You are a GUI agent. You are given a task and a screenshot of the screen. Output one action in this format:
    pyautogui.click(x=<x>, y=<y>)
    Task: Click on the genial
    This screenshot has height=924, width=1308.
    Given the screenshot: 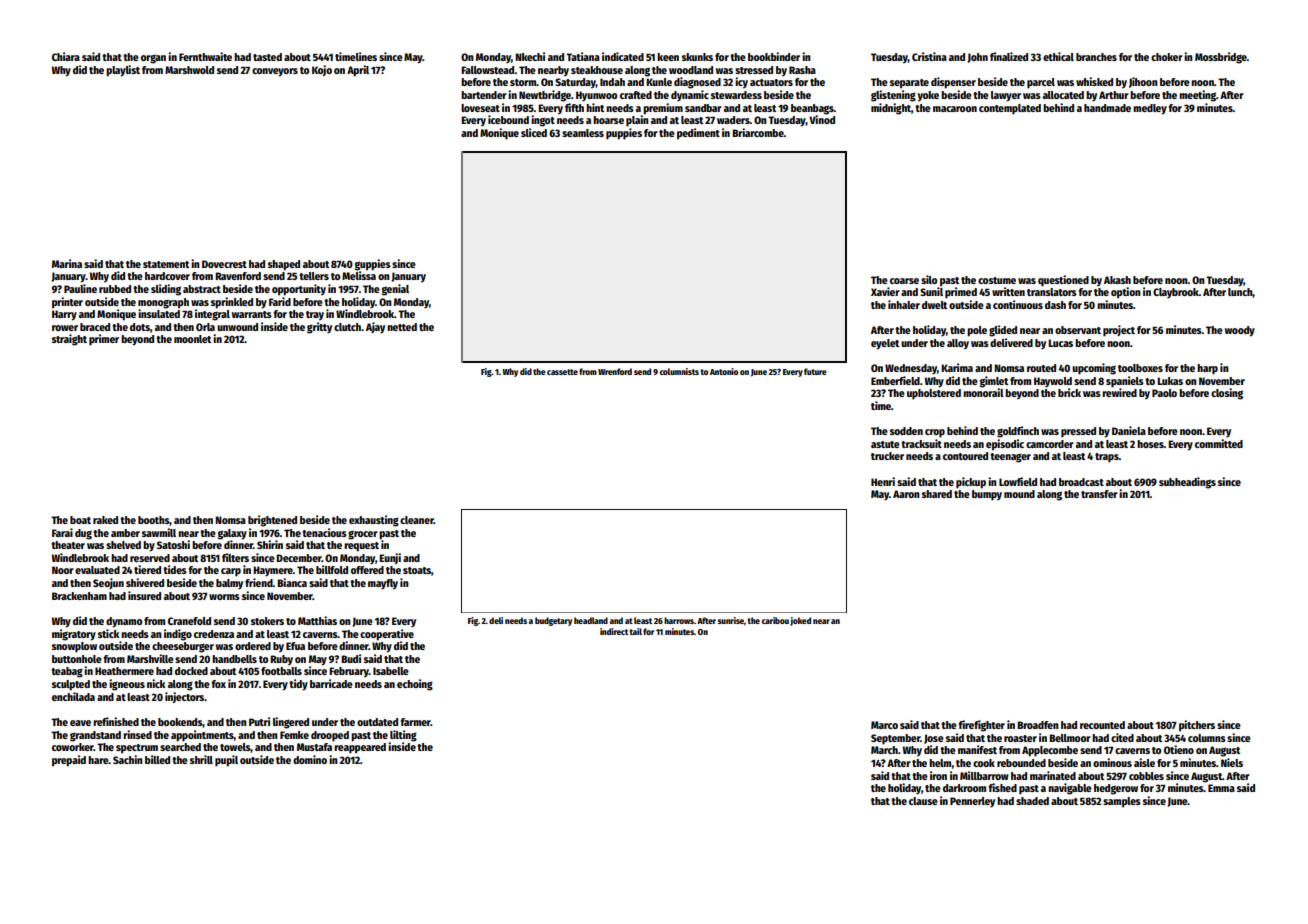 What is the action you would take?
    pyautogui.click(x=395, y=290)
